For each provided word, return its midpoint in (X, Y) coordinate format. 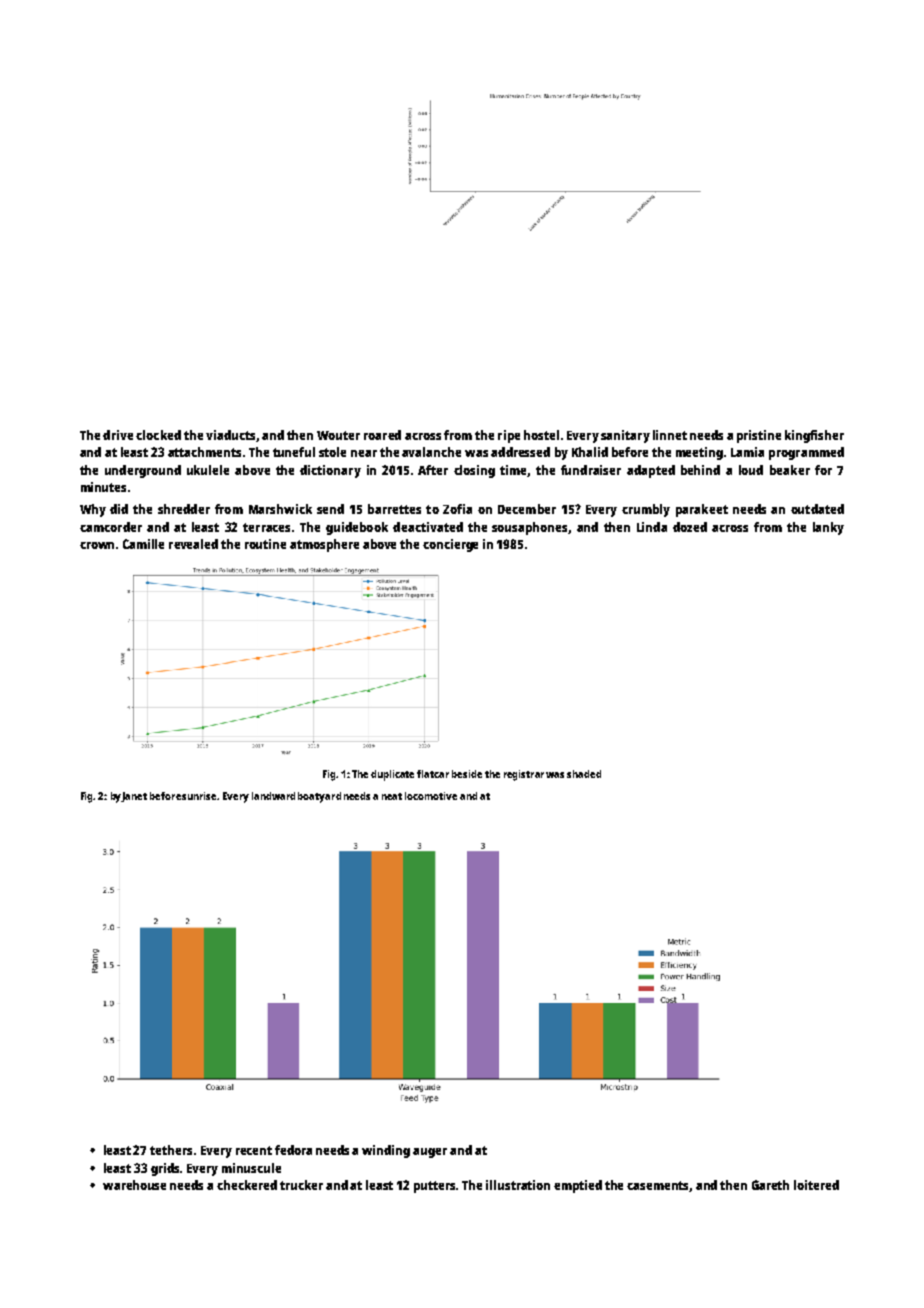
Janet (134, 797)
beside (467, 774)
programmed (806, 453)
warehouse (134, 1185)
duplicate (392, 775)
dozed (690, 527)
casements (658, 1186)
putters (435, 1187)
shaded (584, 774)
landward (273, 796)
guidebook (357, 528)
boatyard (319, 797)
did (119, 509)
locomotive (431, 796)
